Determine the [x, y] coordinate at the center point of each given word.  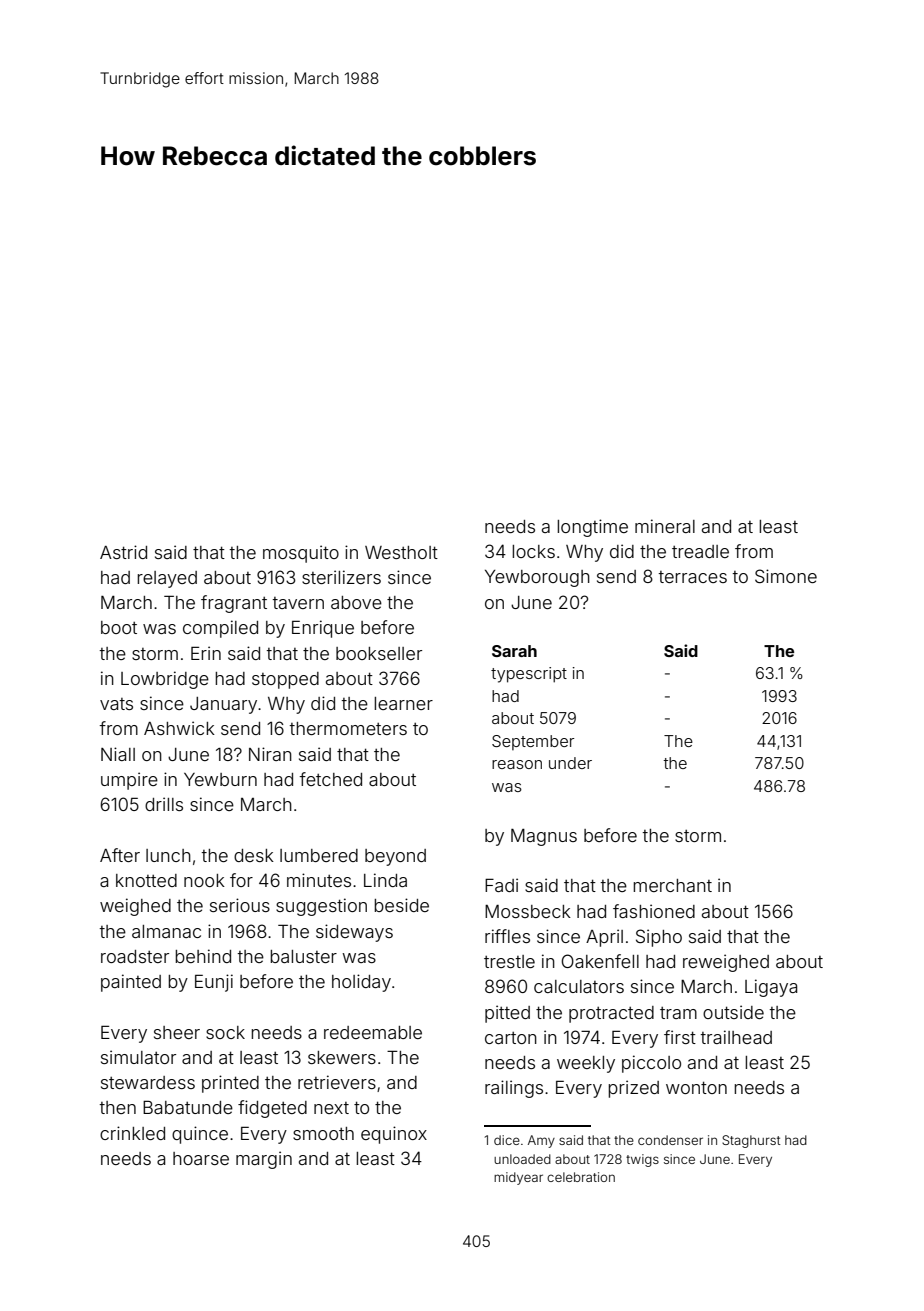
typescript [529, 675]
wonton [696, 1087]
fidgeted [272, 1109]
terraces [693, 577]
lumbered [319, 855]
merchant [672, 885]
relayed [167, 579]
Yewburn [220, 779]
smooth [323, 1133]
